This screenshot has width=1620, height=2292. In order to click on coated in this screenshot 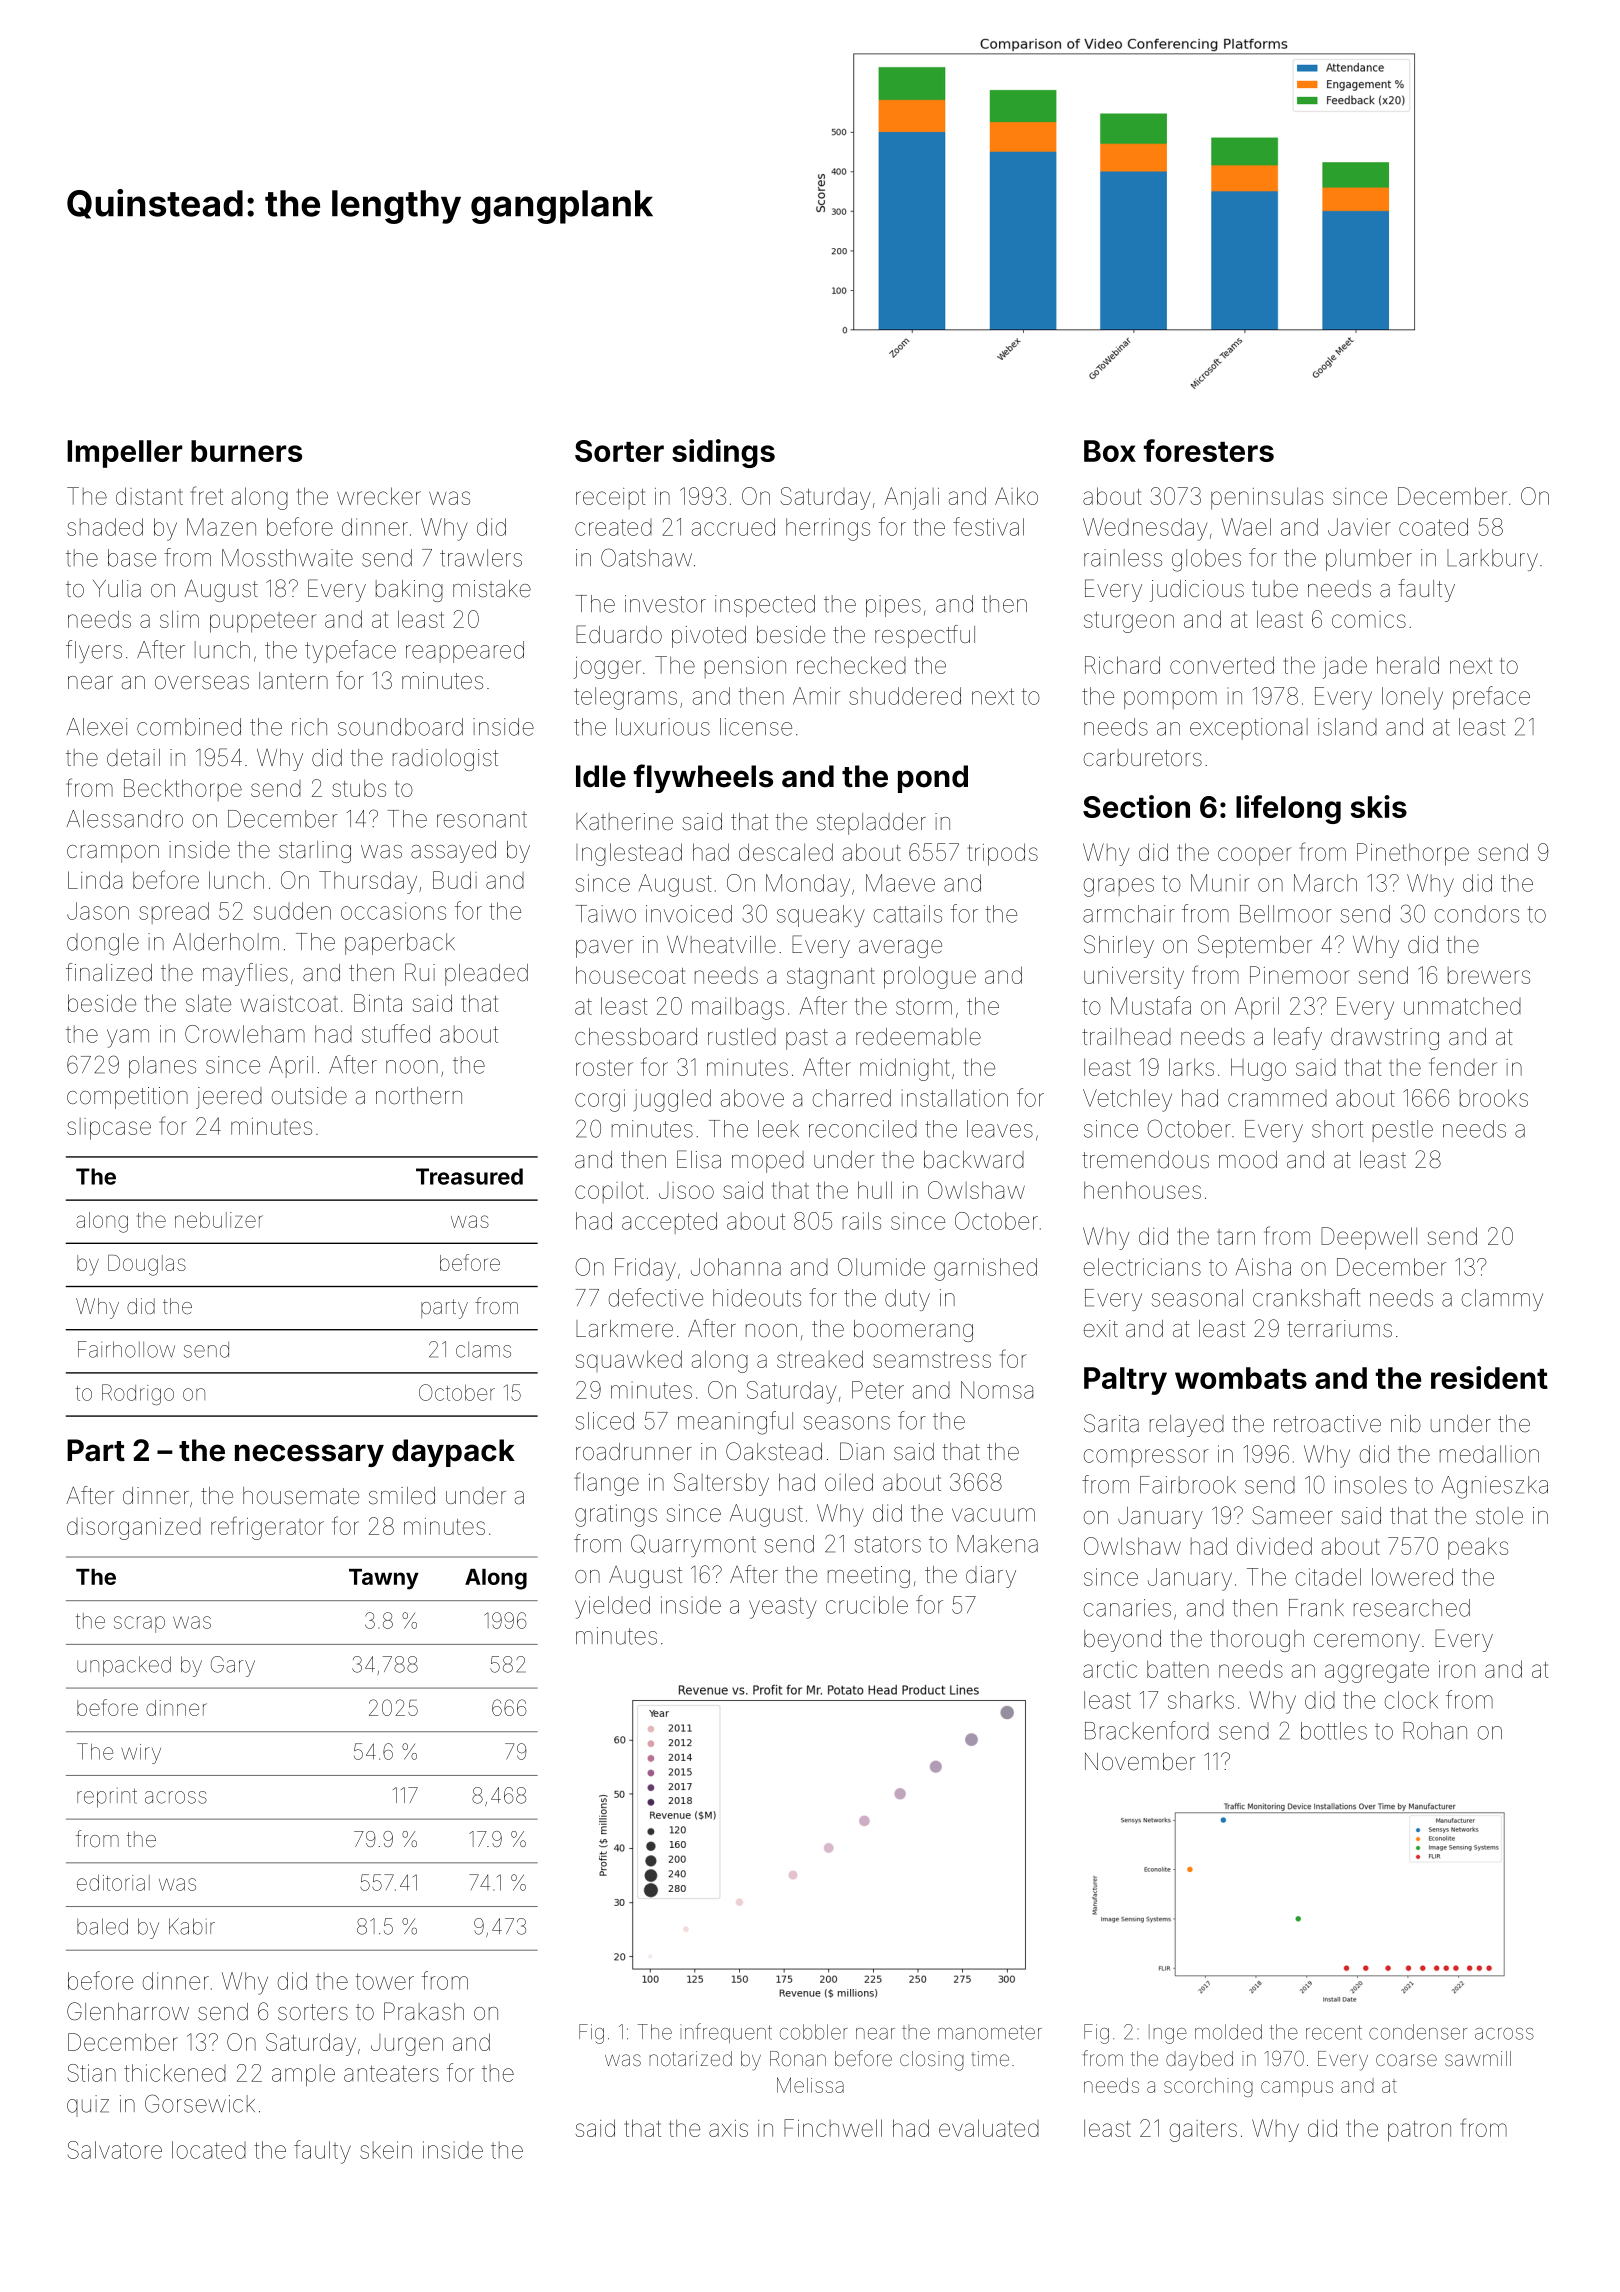, I will do `click(1433, 527)`.
